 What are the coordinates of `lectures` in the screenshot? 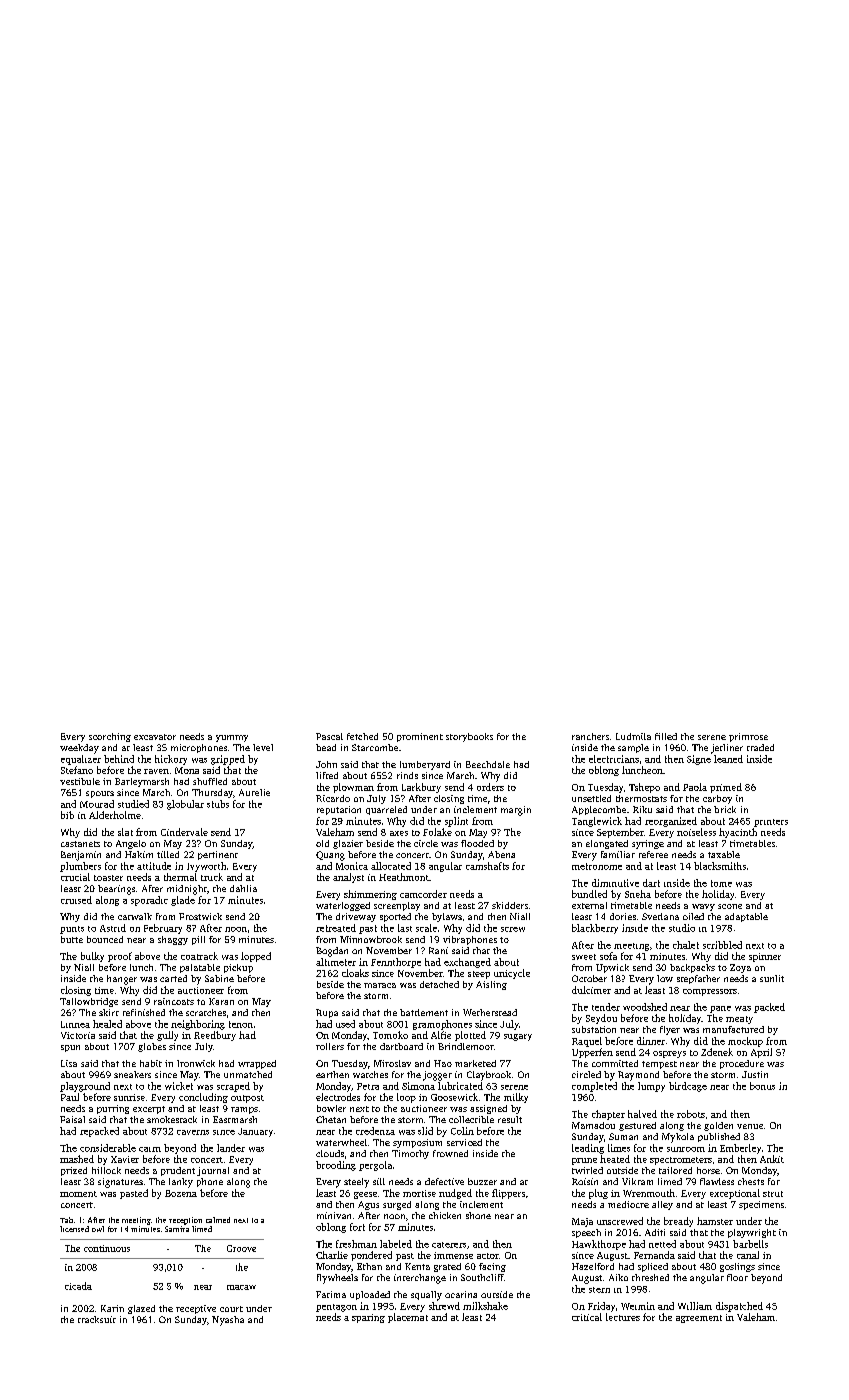 It's located at (623, 1317).
